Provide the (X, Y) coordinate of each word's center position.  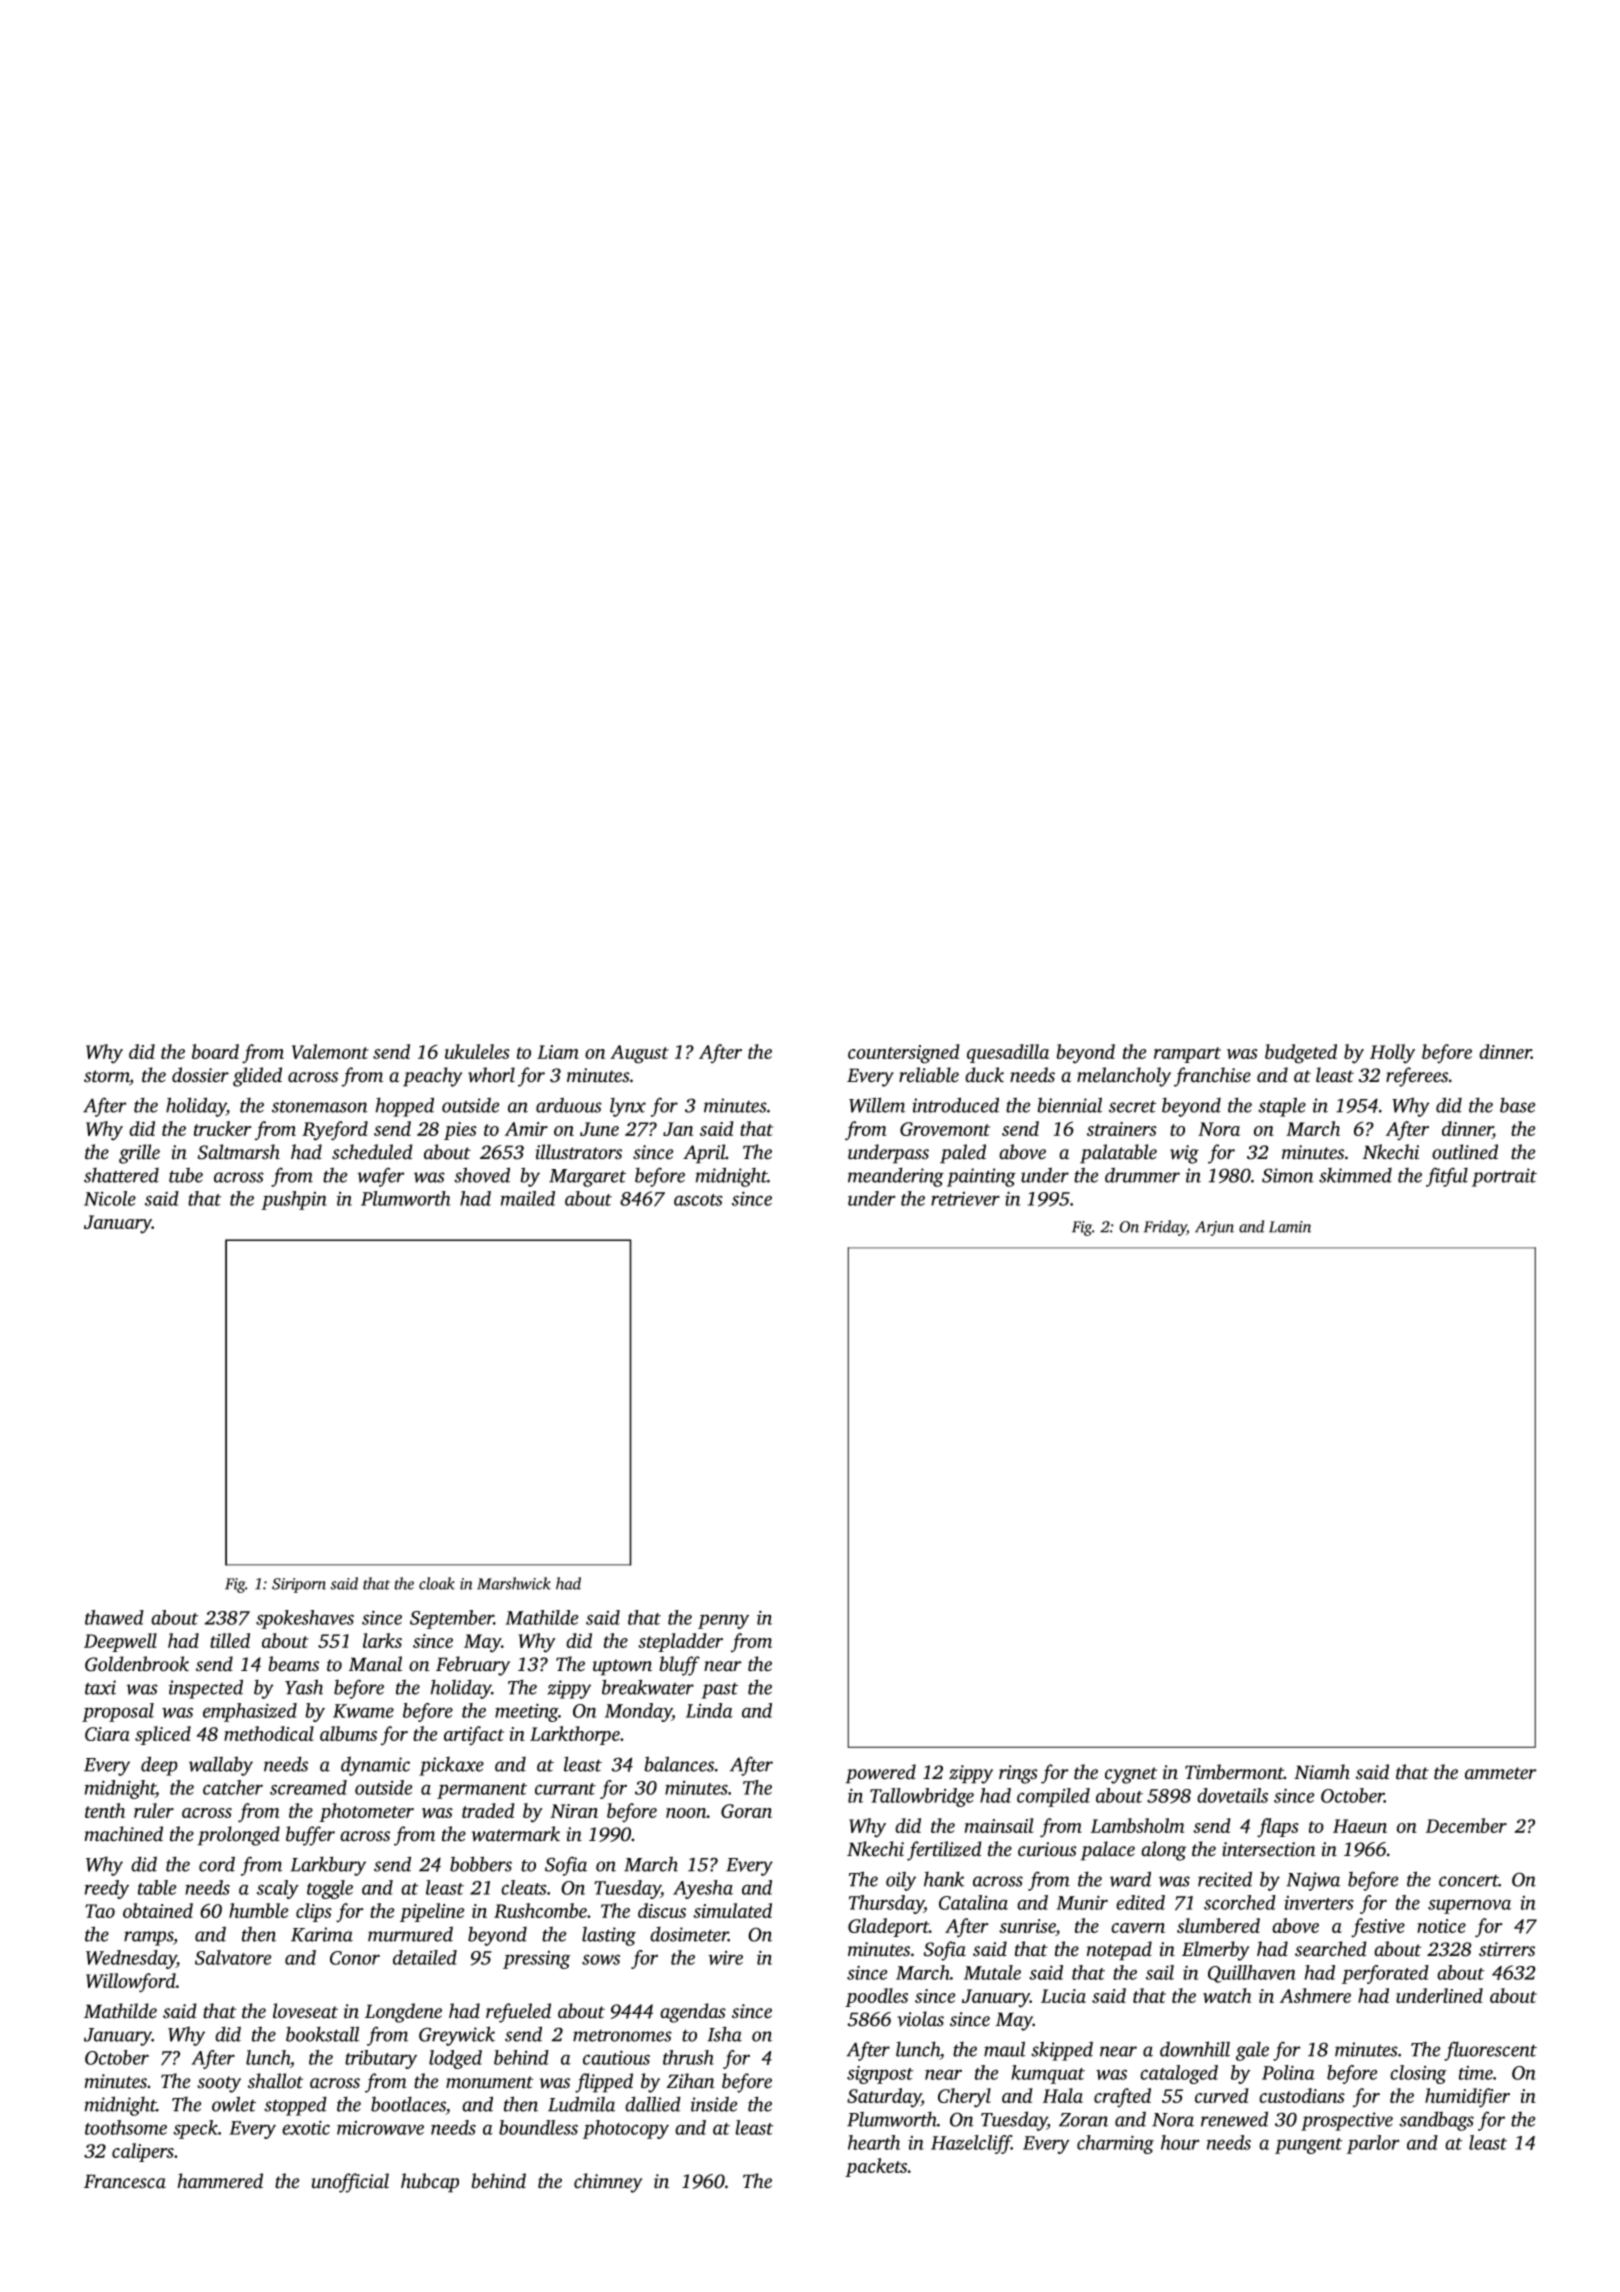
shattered (121, 1175)
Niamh (1322, 1772)
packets (876, 2167)
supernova (1469, 1906)
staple (1282, 1107)
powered (880, 1774)
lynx (628, 1107)
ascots (698, 1200)
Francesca (125, 2181)
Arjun (1214, 1228)
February (473, 1666)
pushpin (294, 1200)
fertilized (944, 1851)
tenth (105, 1810)
